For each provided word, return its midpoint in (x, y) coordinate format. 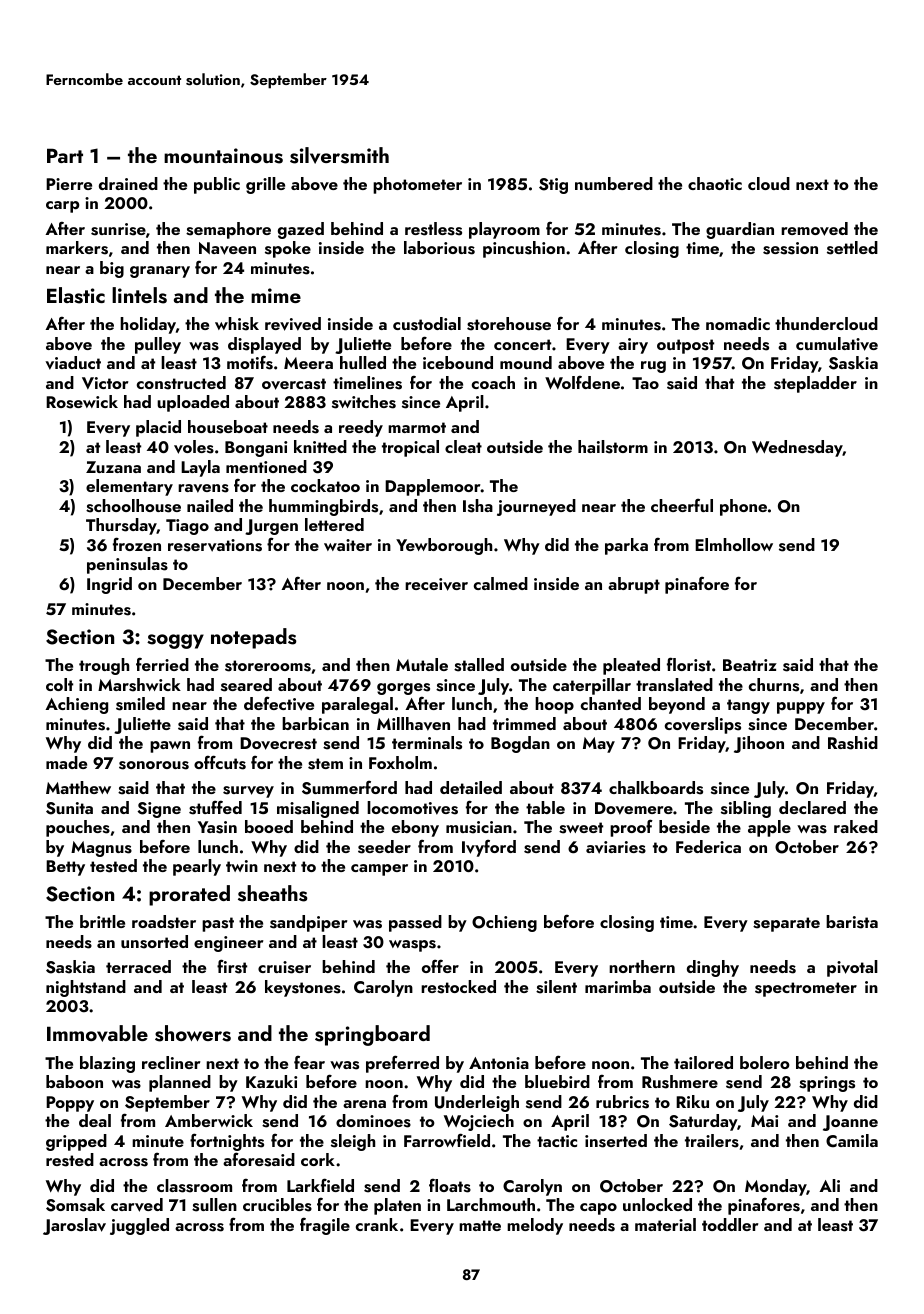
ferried (162, 664)
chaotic (715, 183)
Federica (708, 846)
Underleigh (477, 1103)
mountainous (223, 156)
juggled (139, 1226)
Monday (776, 1187)
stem (325, 764)
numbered (614, 183)
